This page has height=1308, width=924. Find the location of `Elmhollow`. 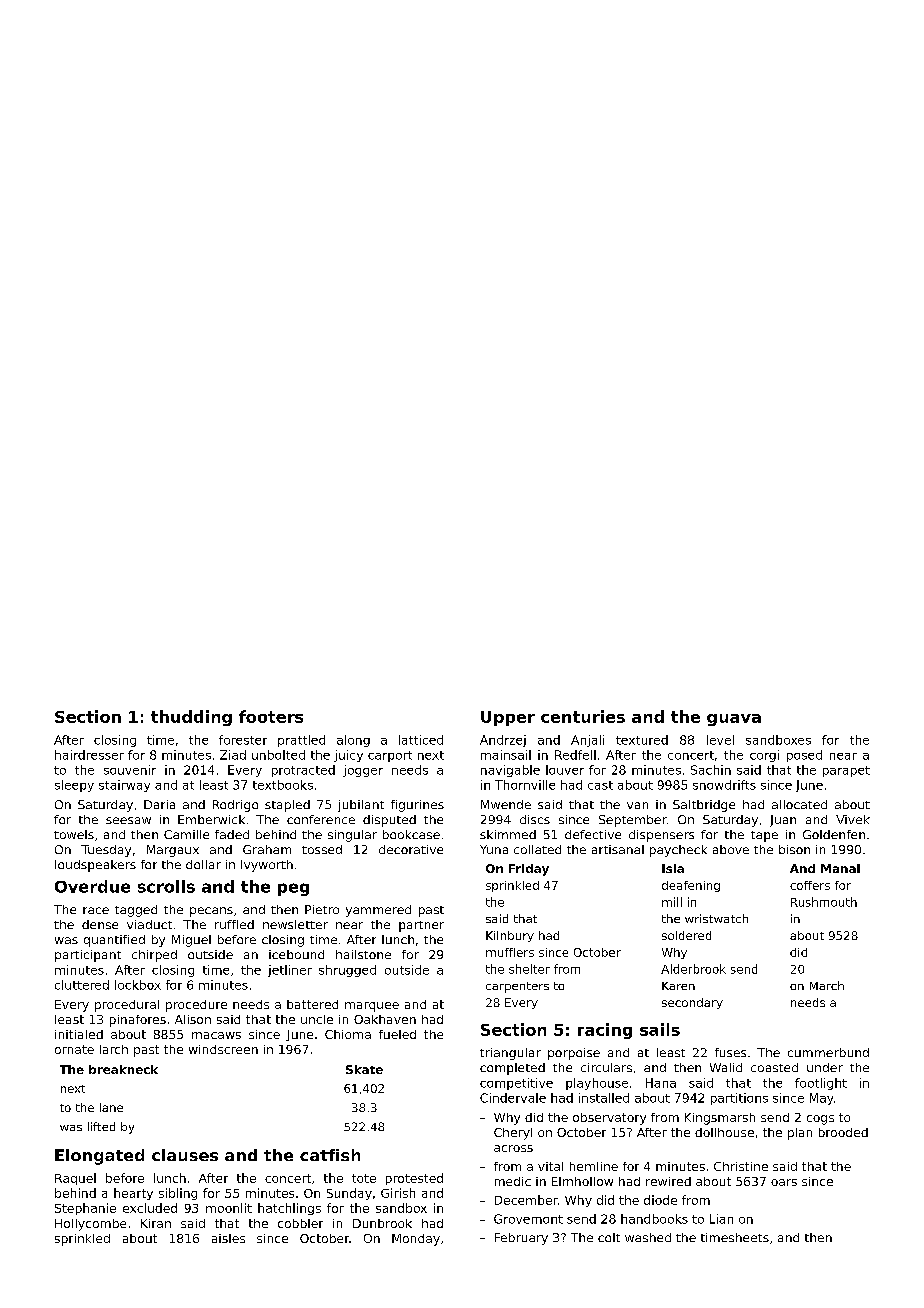

Elmhollow is located at coordinates (582, 1181).
